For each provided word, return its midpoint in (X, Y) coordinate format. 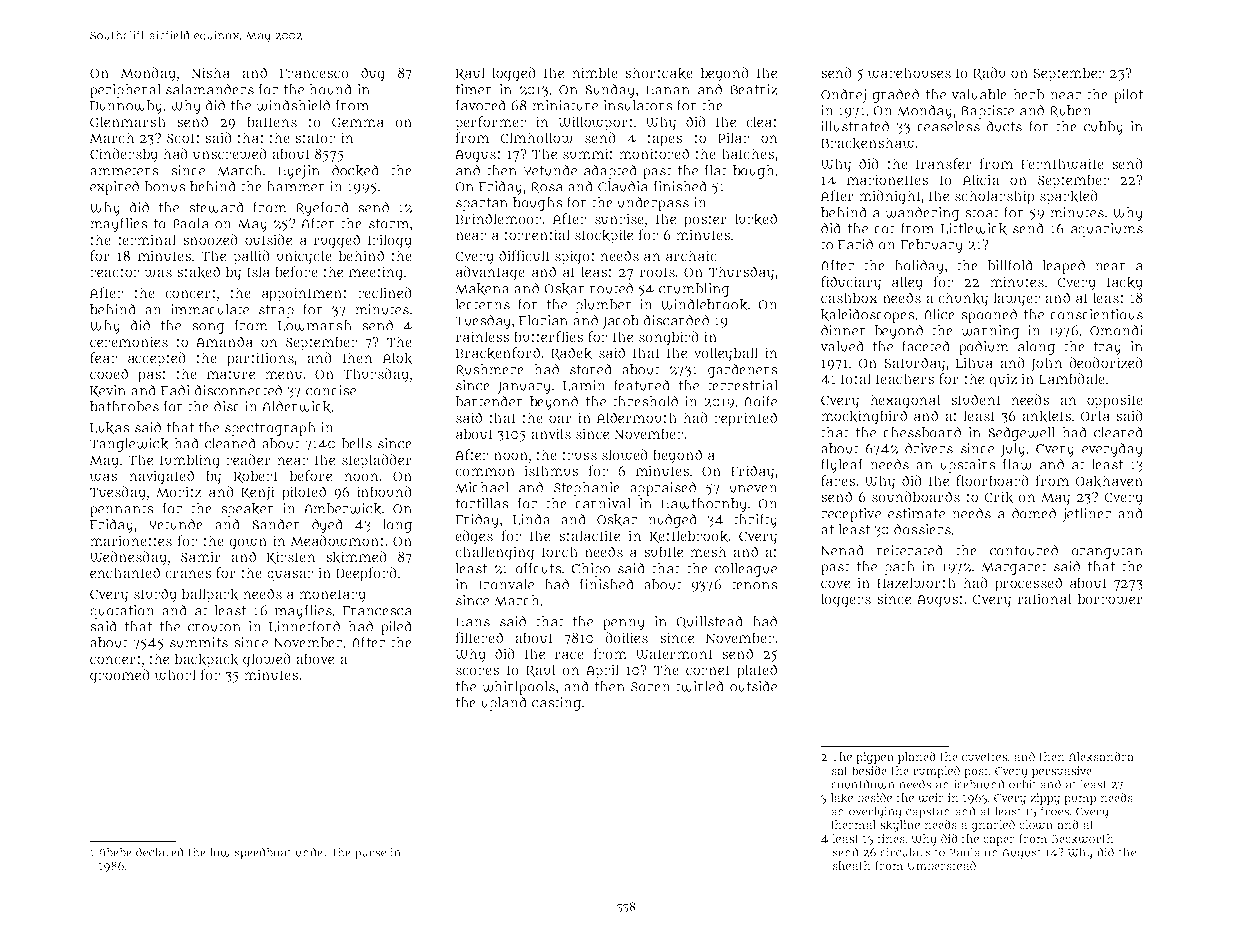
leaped (1063, 266)
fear (103, 357)
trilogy (389, 241)
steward (216, 207)
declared (160, 852)
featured (642, 385)
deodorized (1106, 363)
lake (842, 798)
